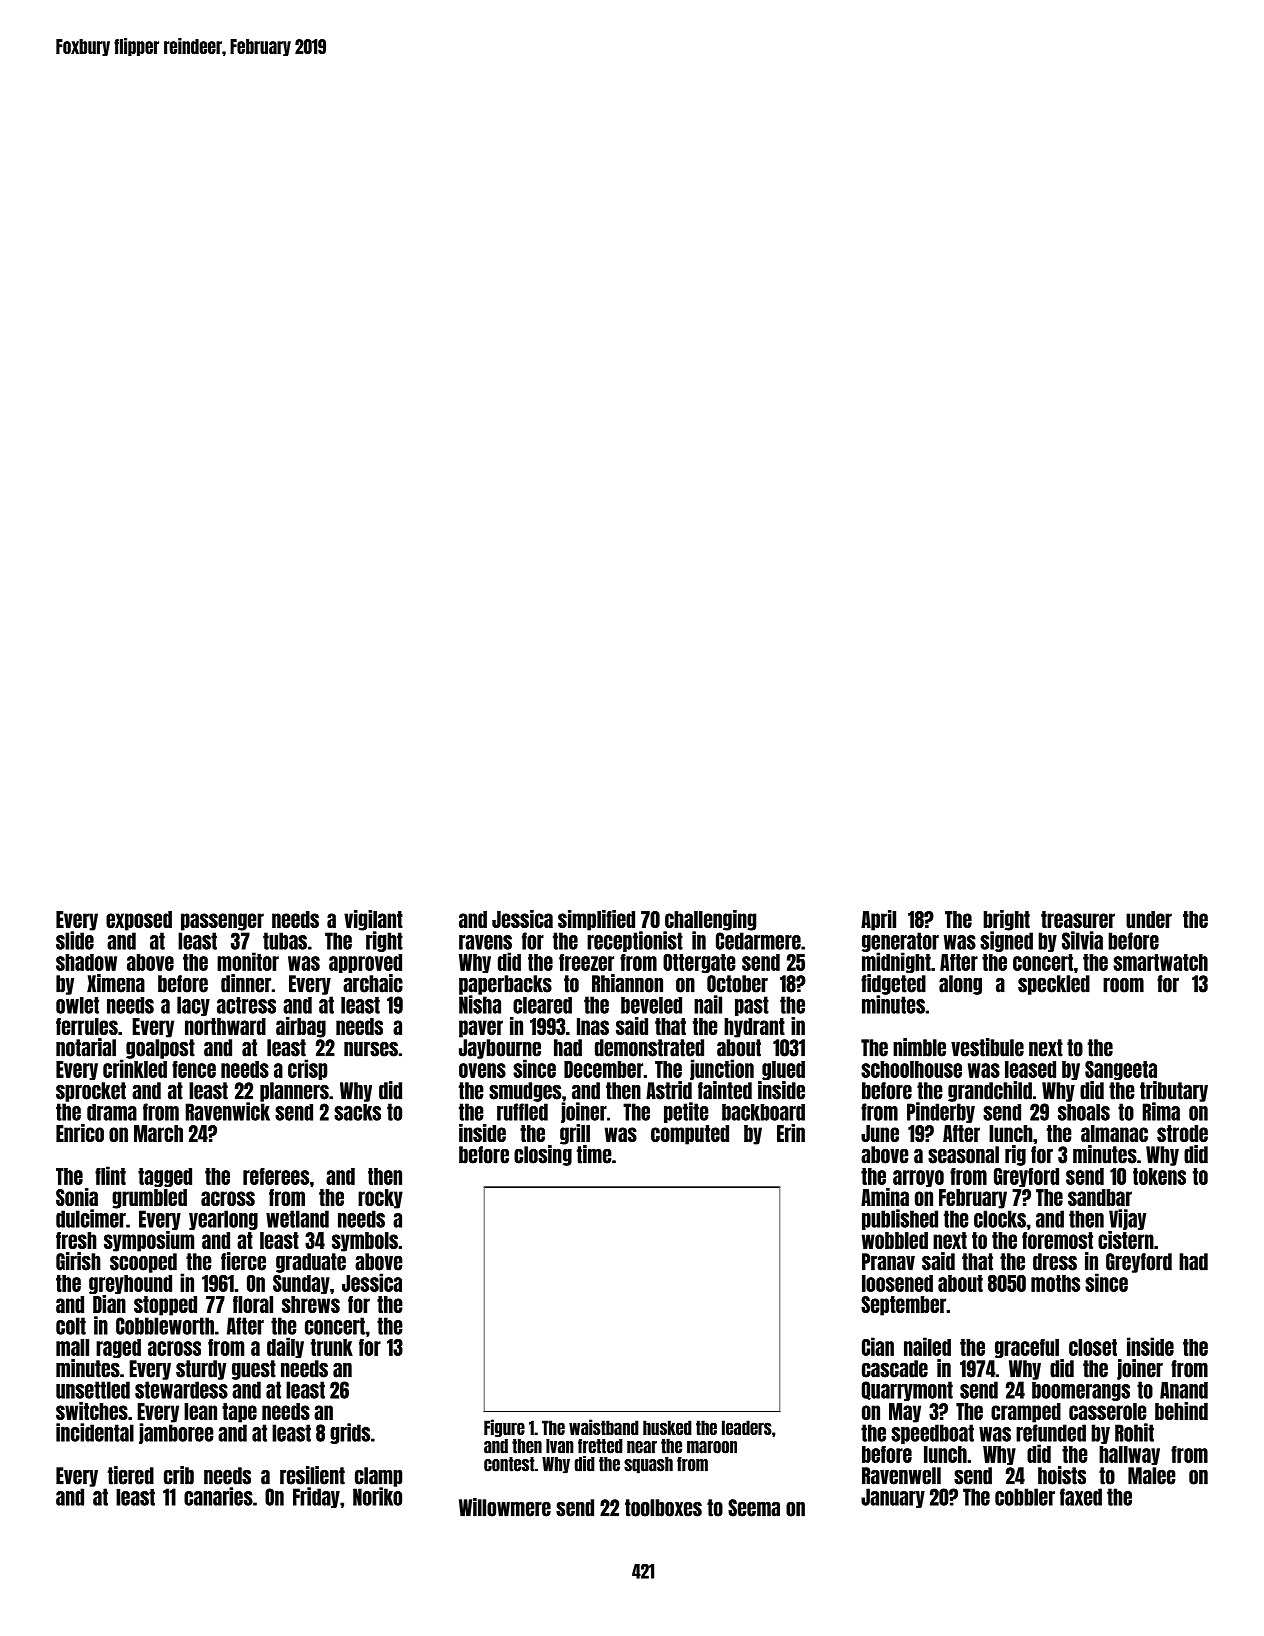 The height and width of the image is (1636, 1264). I want to click on shadow, so click(86, 962).
